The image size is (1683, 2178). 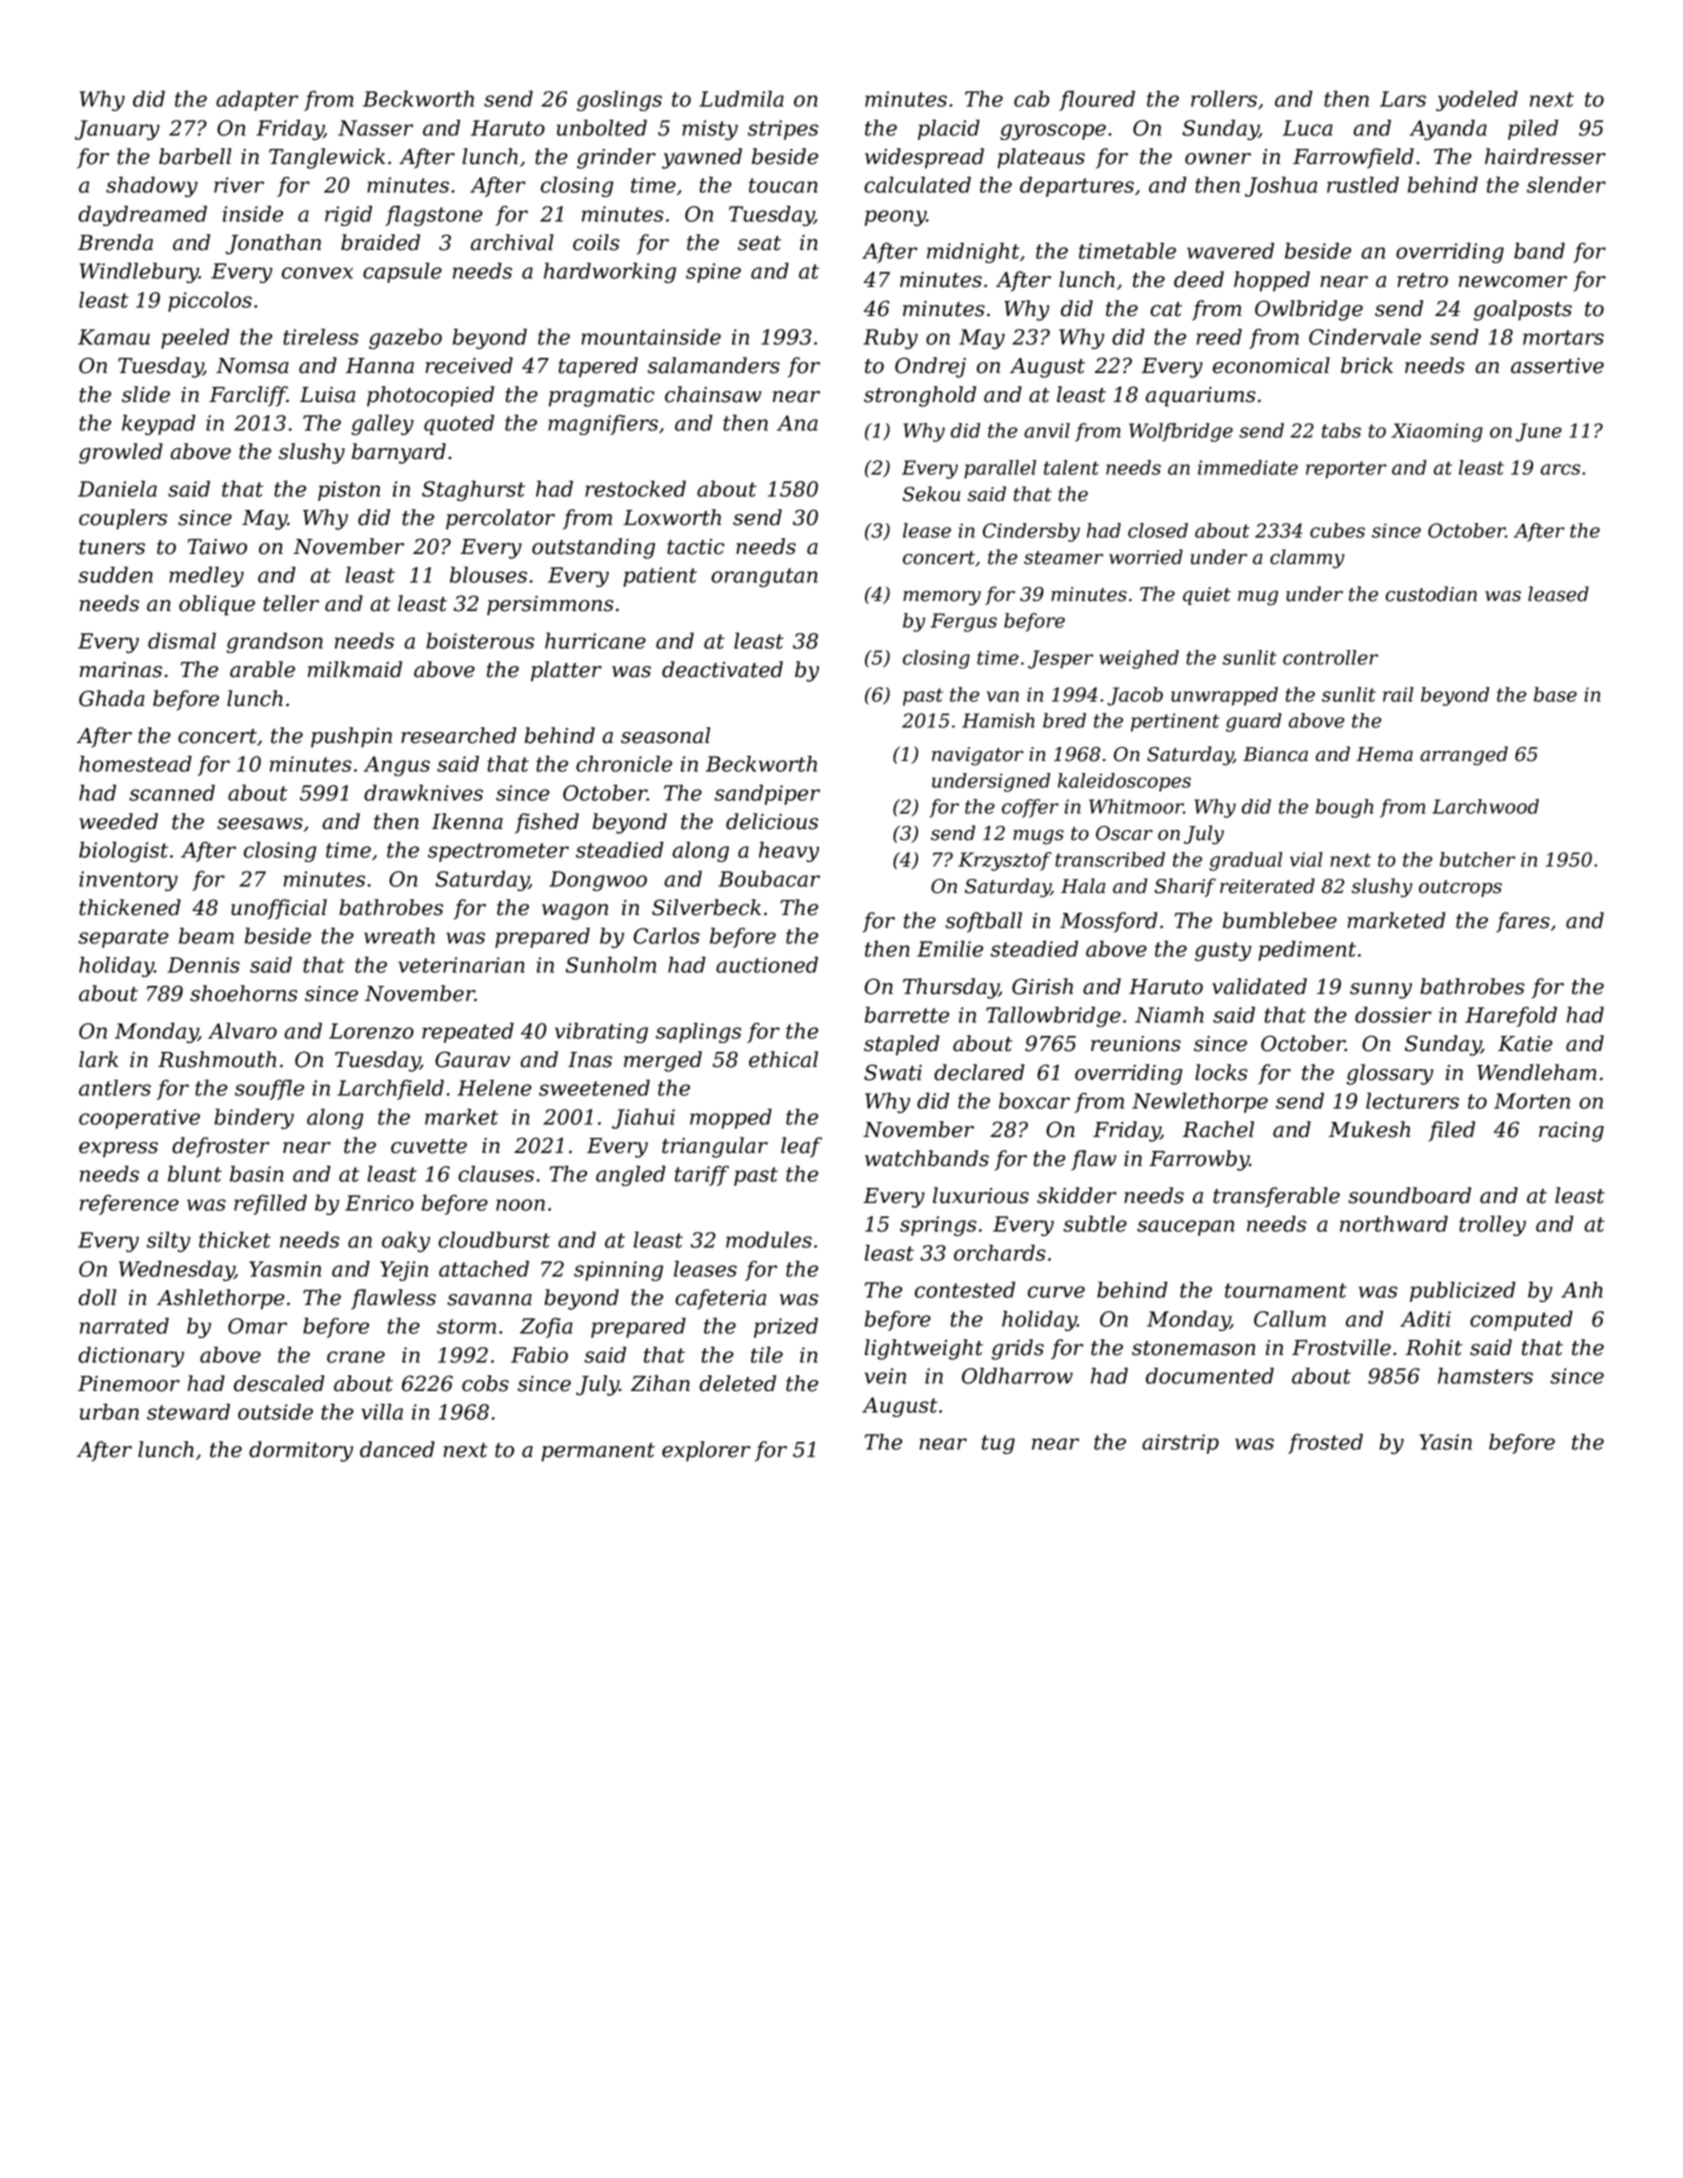 What do you see at coordinates (1485, 806) in the screenshot?
I see `Larchwood` at bounding box center [1485, 806].
